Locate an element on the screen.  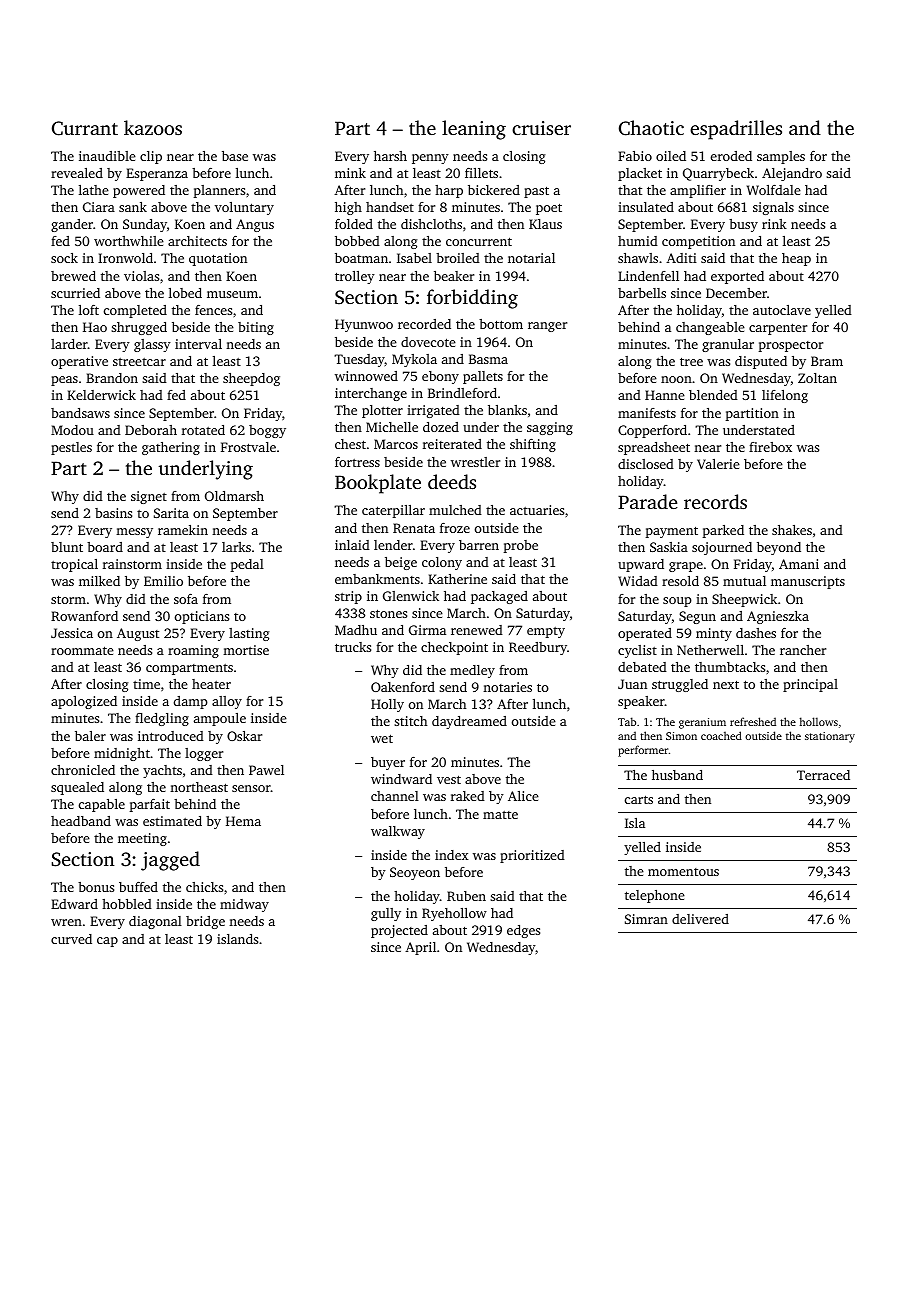
Currant is located at coordinates (85, 128).
